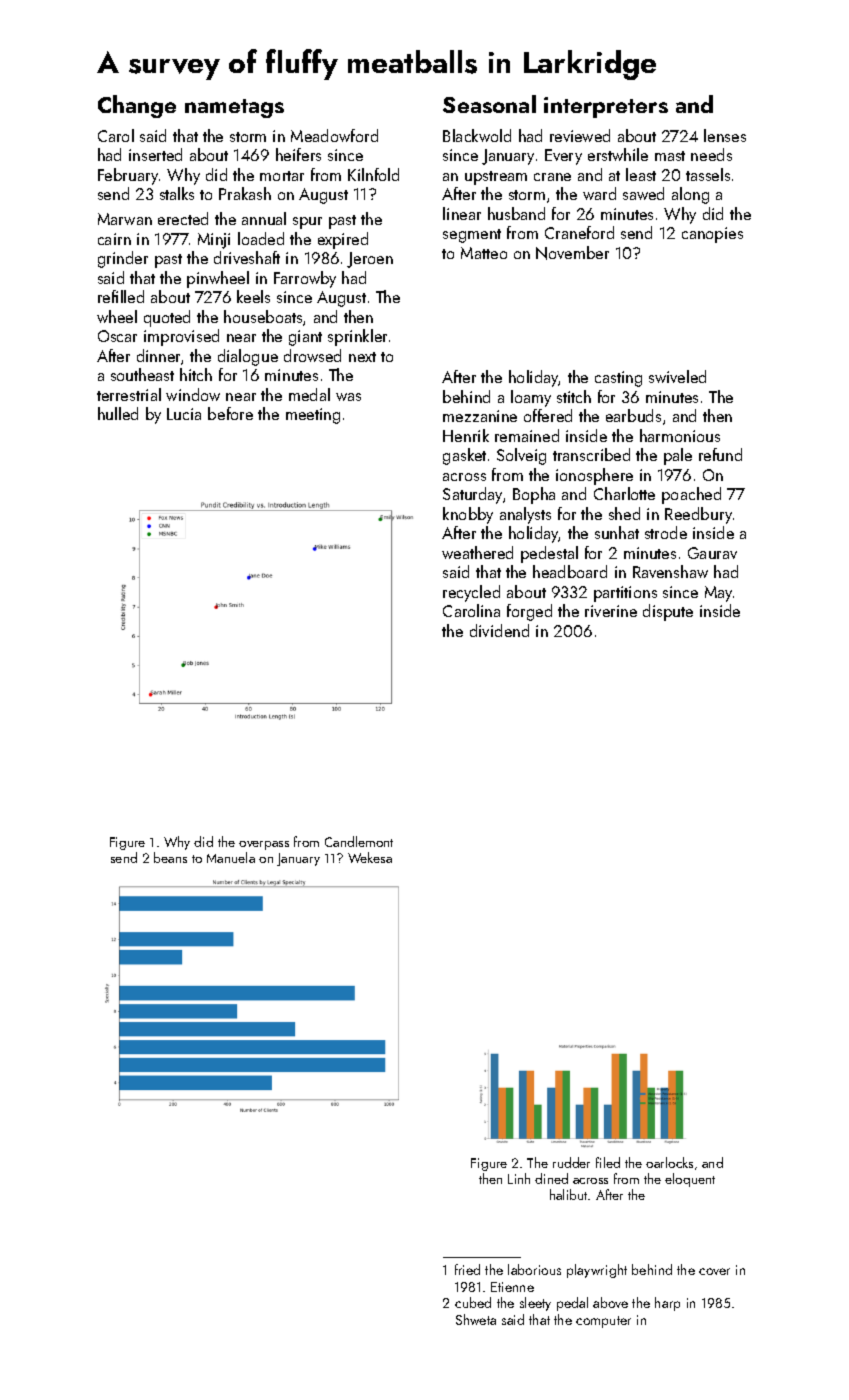 The width and height of the screenshot is (849, 1400). I want to click on improvised, so click(181, 337).
